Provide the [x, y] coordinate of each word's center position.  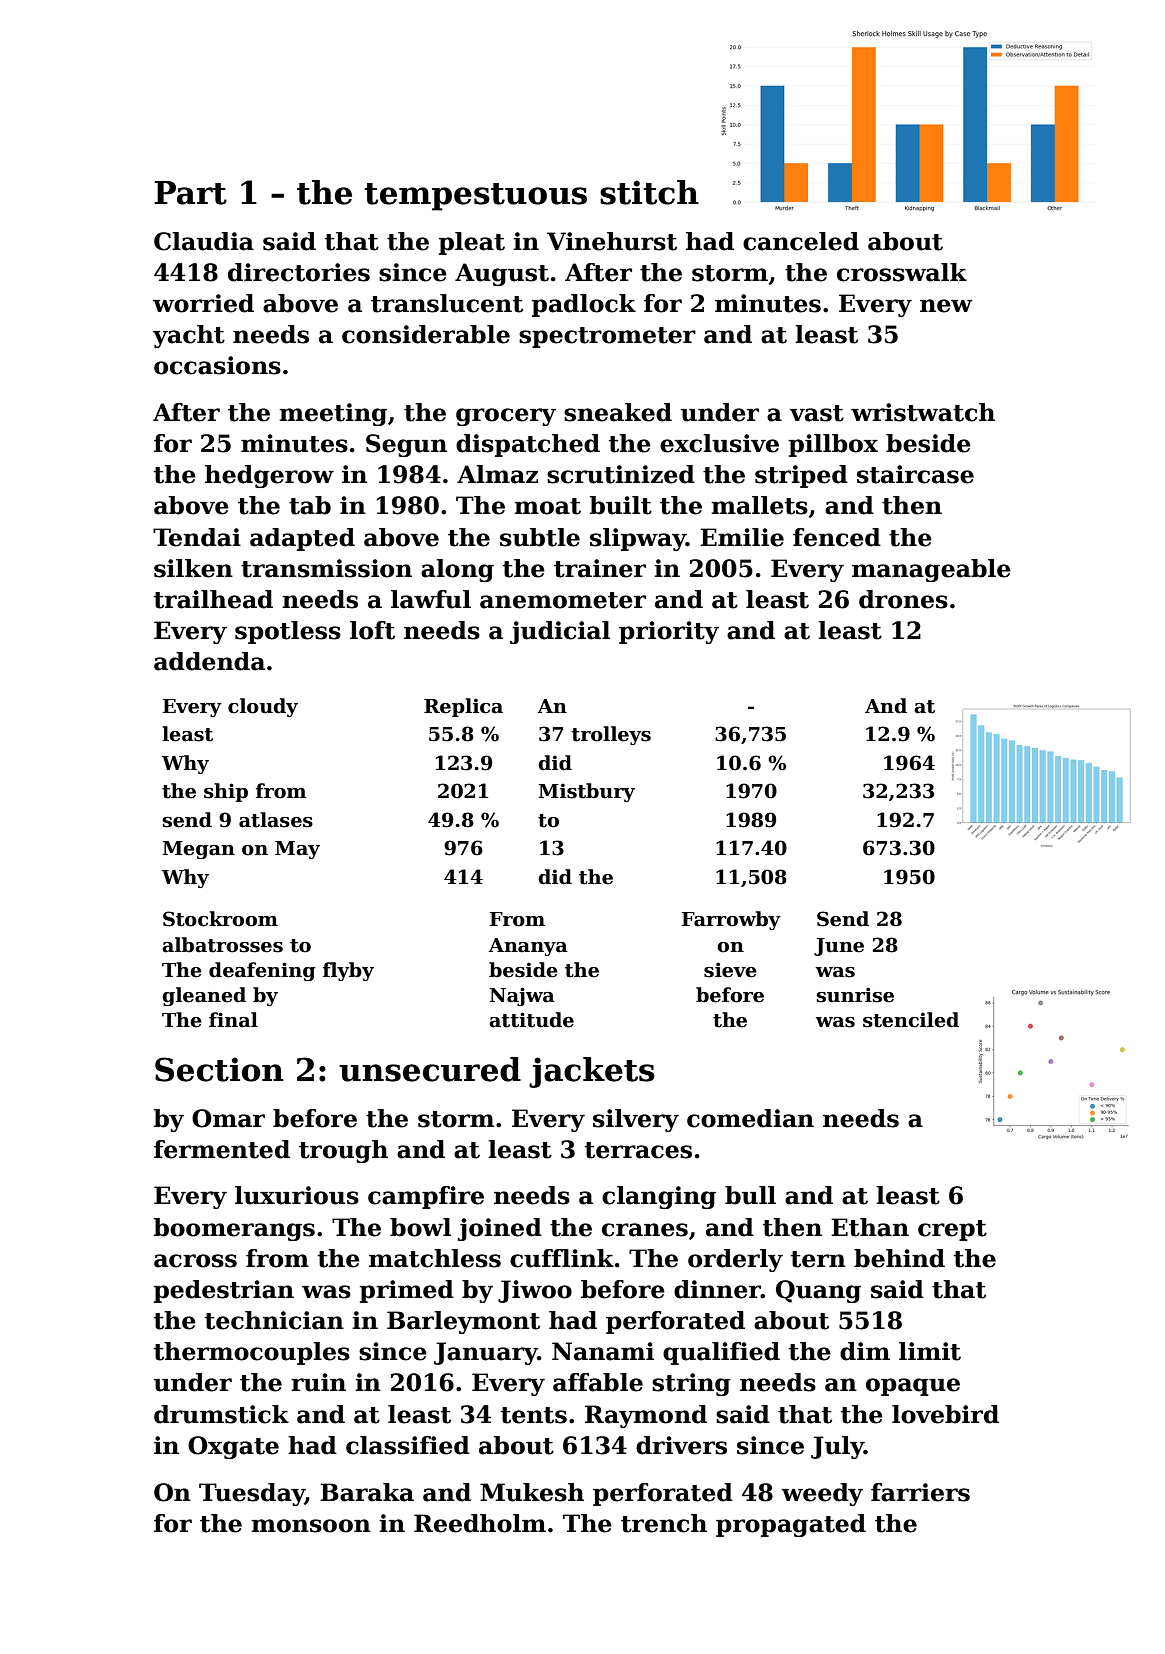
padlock [584, 305]
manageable [931, 570]
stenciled [911, 1020]
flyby [348, 971]
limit [930, 1351]
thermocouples [252, 1353]
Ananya [528, 947]
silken [193, 568]
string [691, 1384]
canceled [801, 241]
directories [299, 272]
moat [547, 506]
